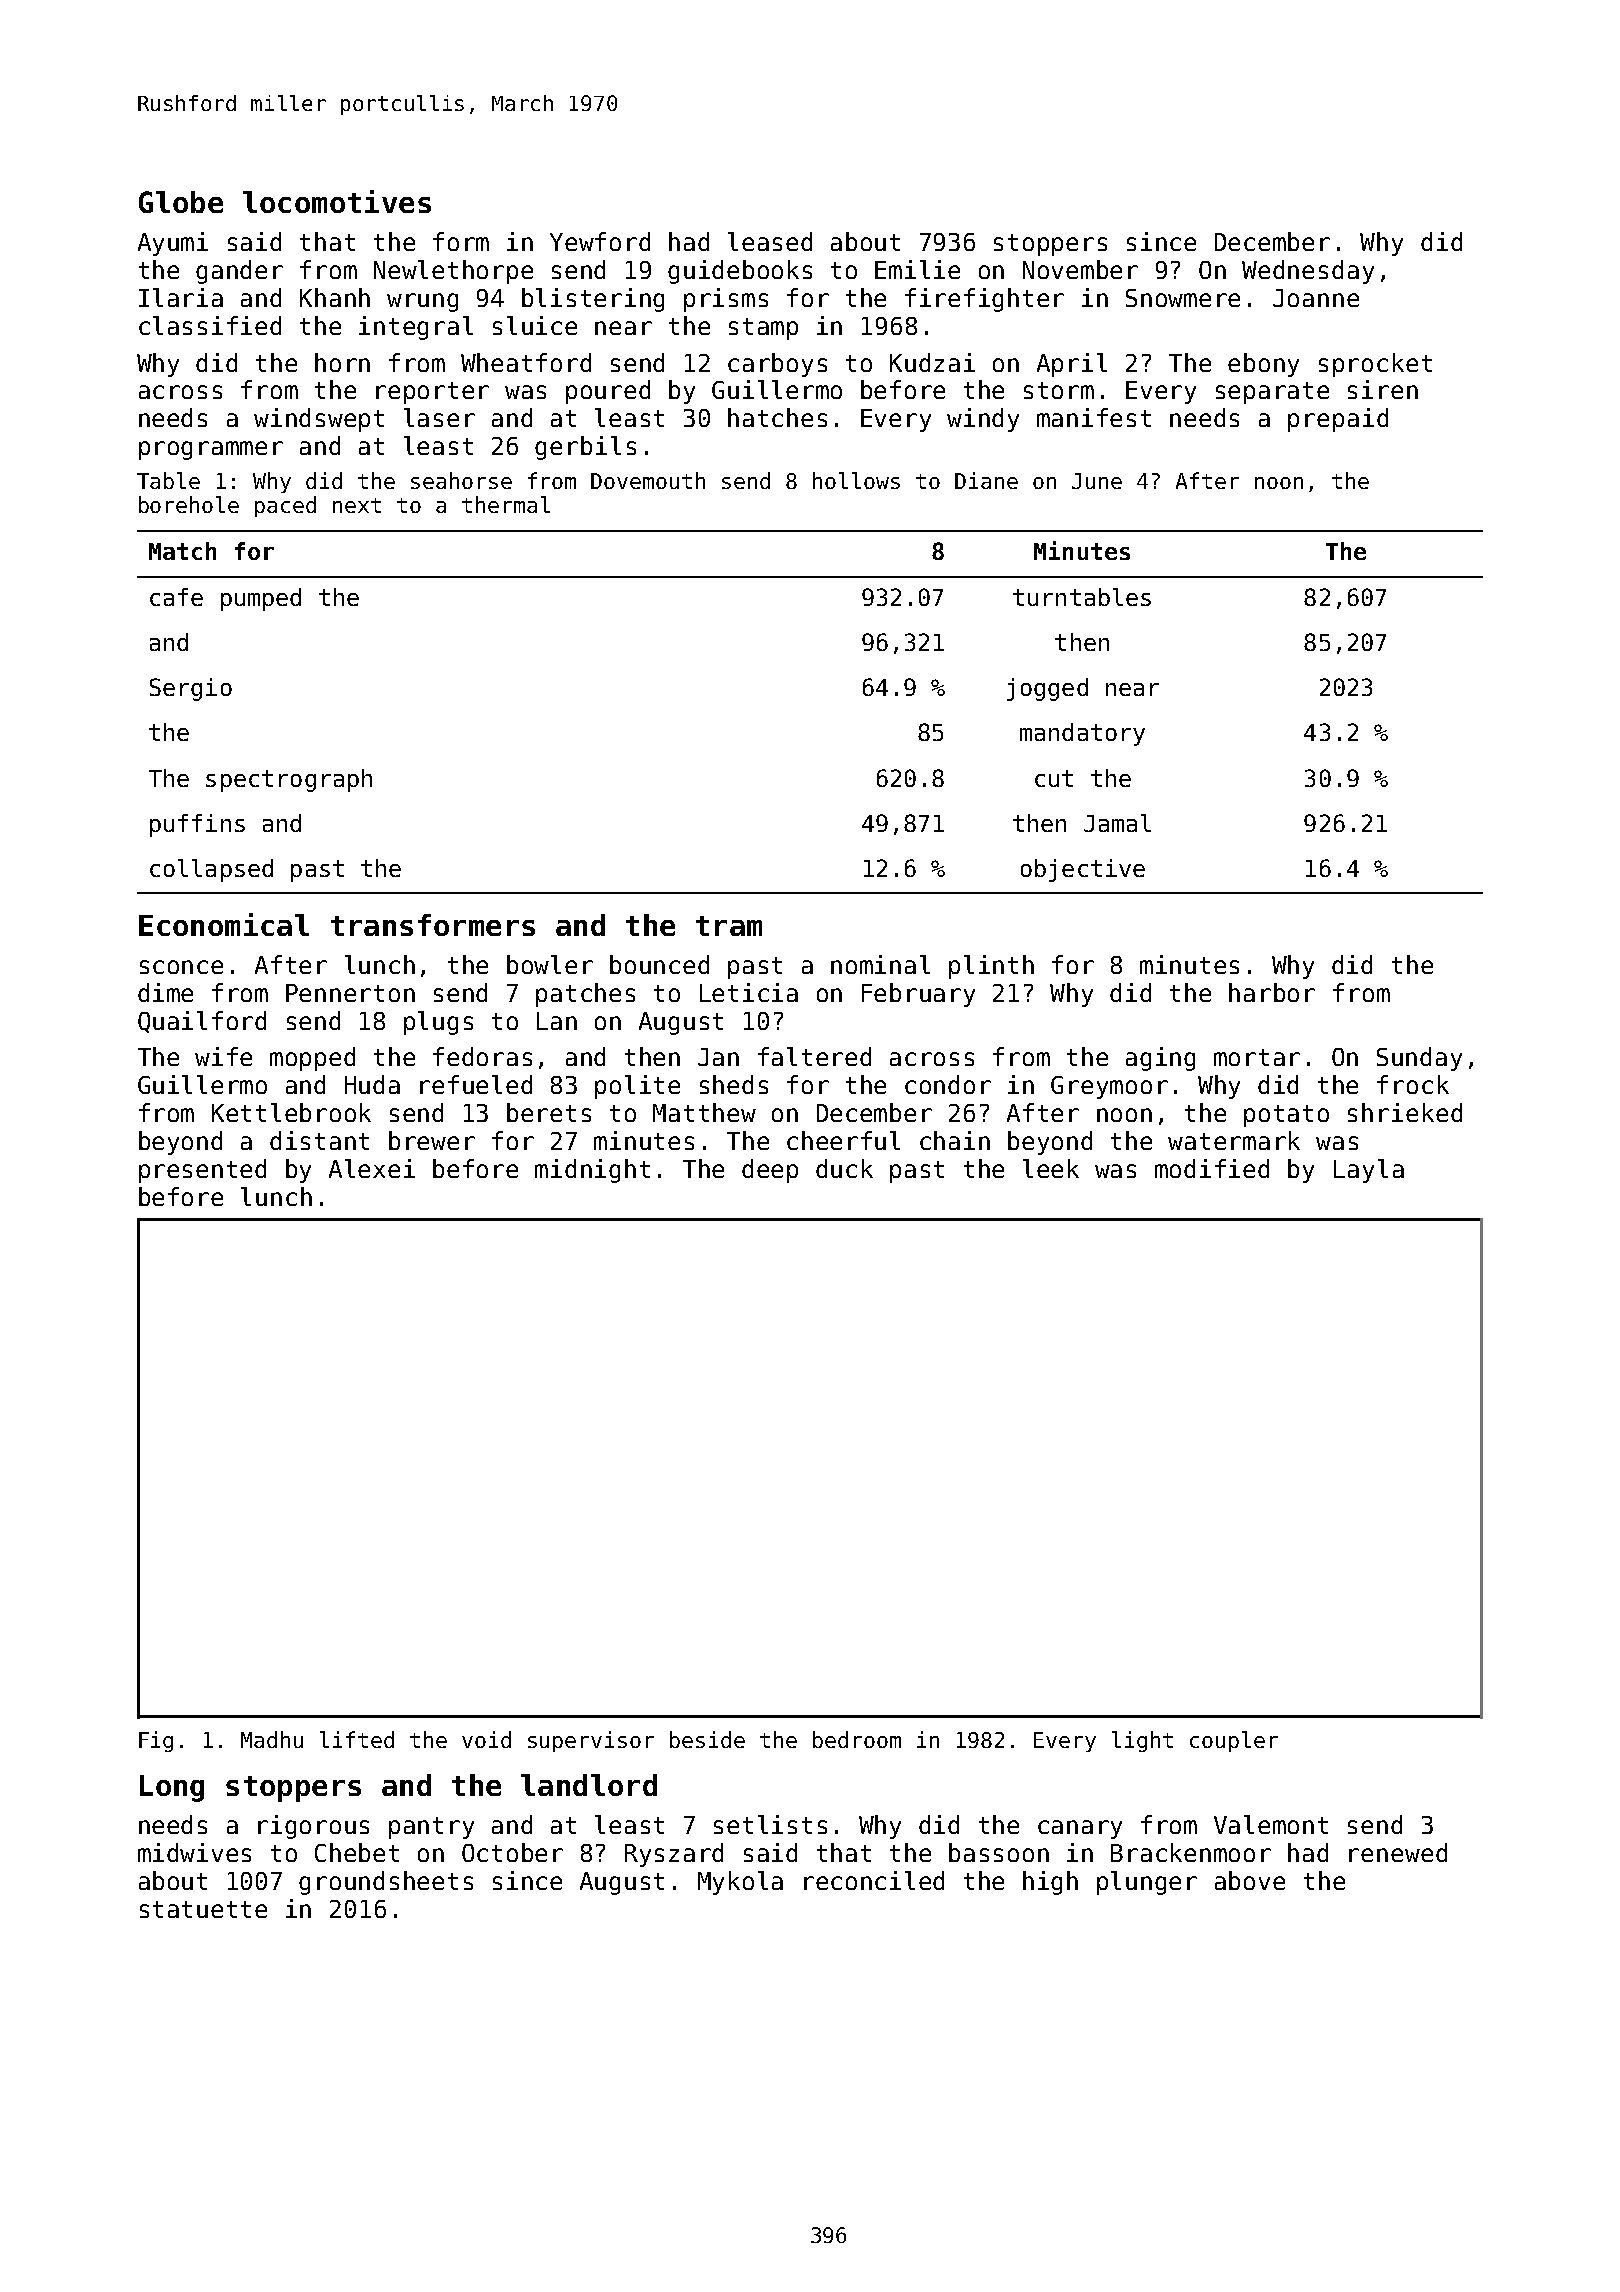  I want to click on chain, so click(955, 1140).
